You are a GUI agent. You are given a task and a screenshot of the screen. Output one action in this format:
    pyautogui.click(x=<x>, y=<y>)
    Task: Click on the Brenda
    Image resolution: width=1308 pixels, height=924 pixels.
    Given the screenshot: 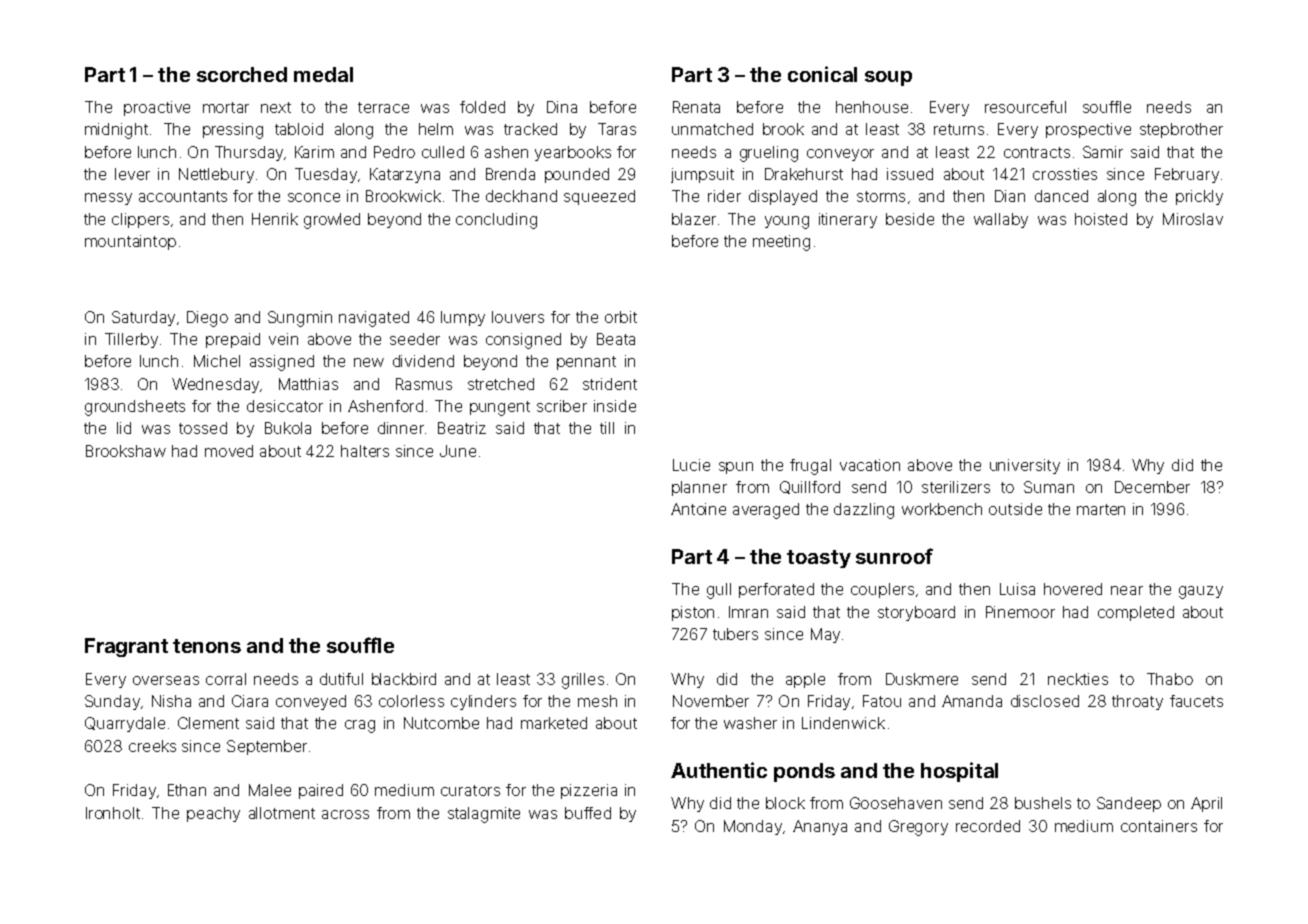 What is the action you would take?
    pyautogui.click(x=510, y=174)
